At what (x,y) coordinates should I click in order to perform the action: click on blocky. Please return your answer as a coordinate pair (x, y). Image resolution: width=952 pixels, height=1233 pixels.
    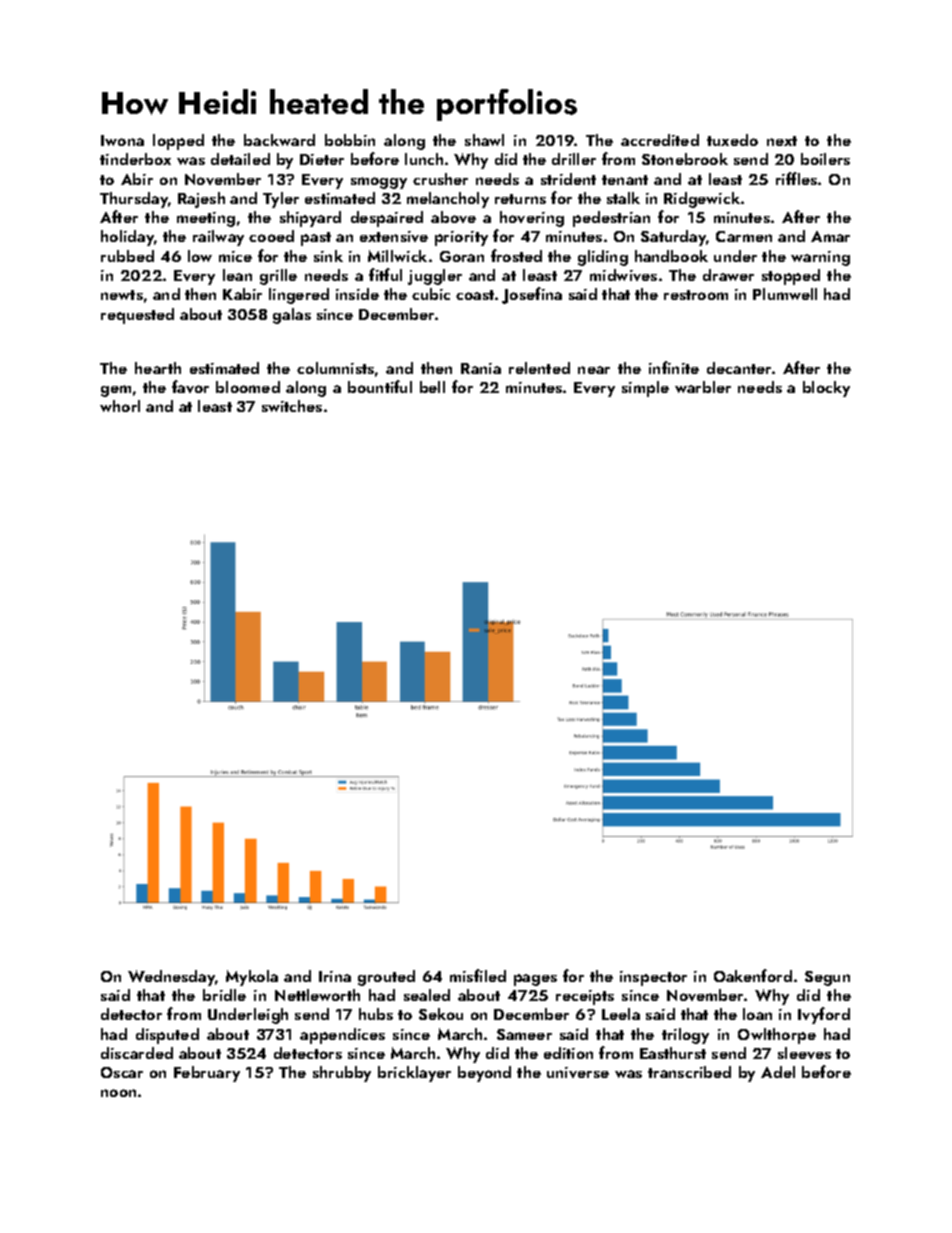
    Looking at the image, I should click on (826, 389).
